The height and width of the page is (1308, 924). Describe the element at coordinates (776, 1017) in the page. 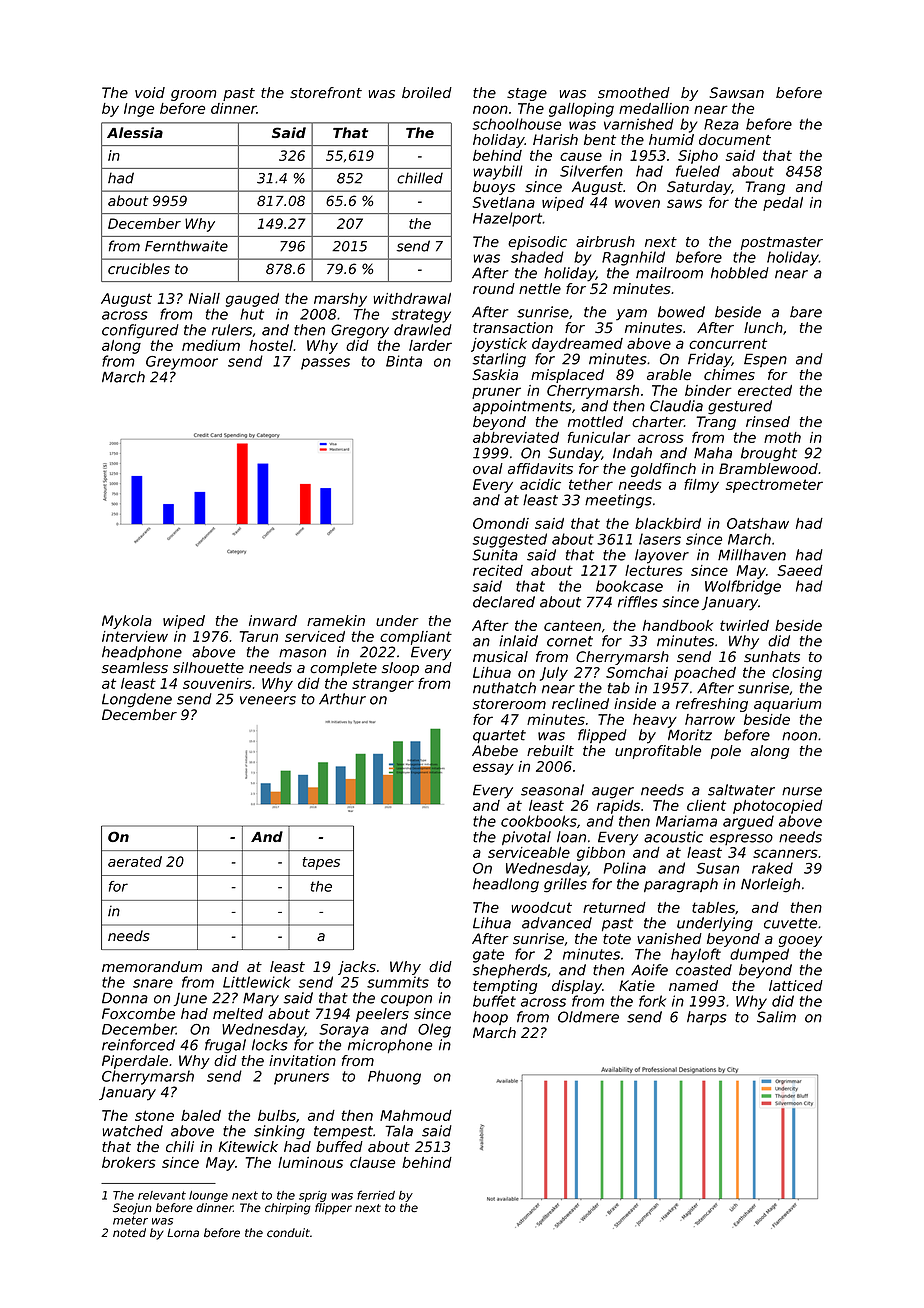

I see `Salim` at that location.
